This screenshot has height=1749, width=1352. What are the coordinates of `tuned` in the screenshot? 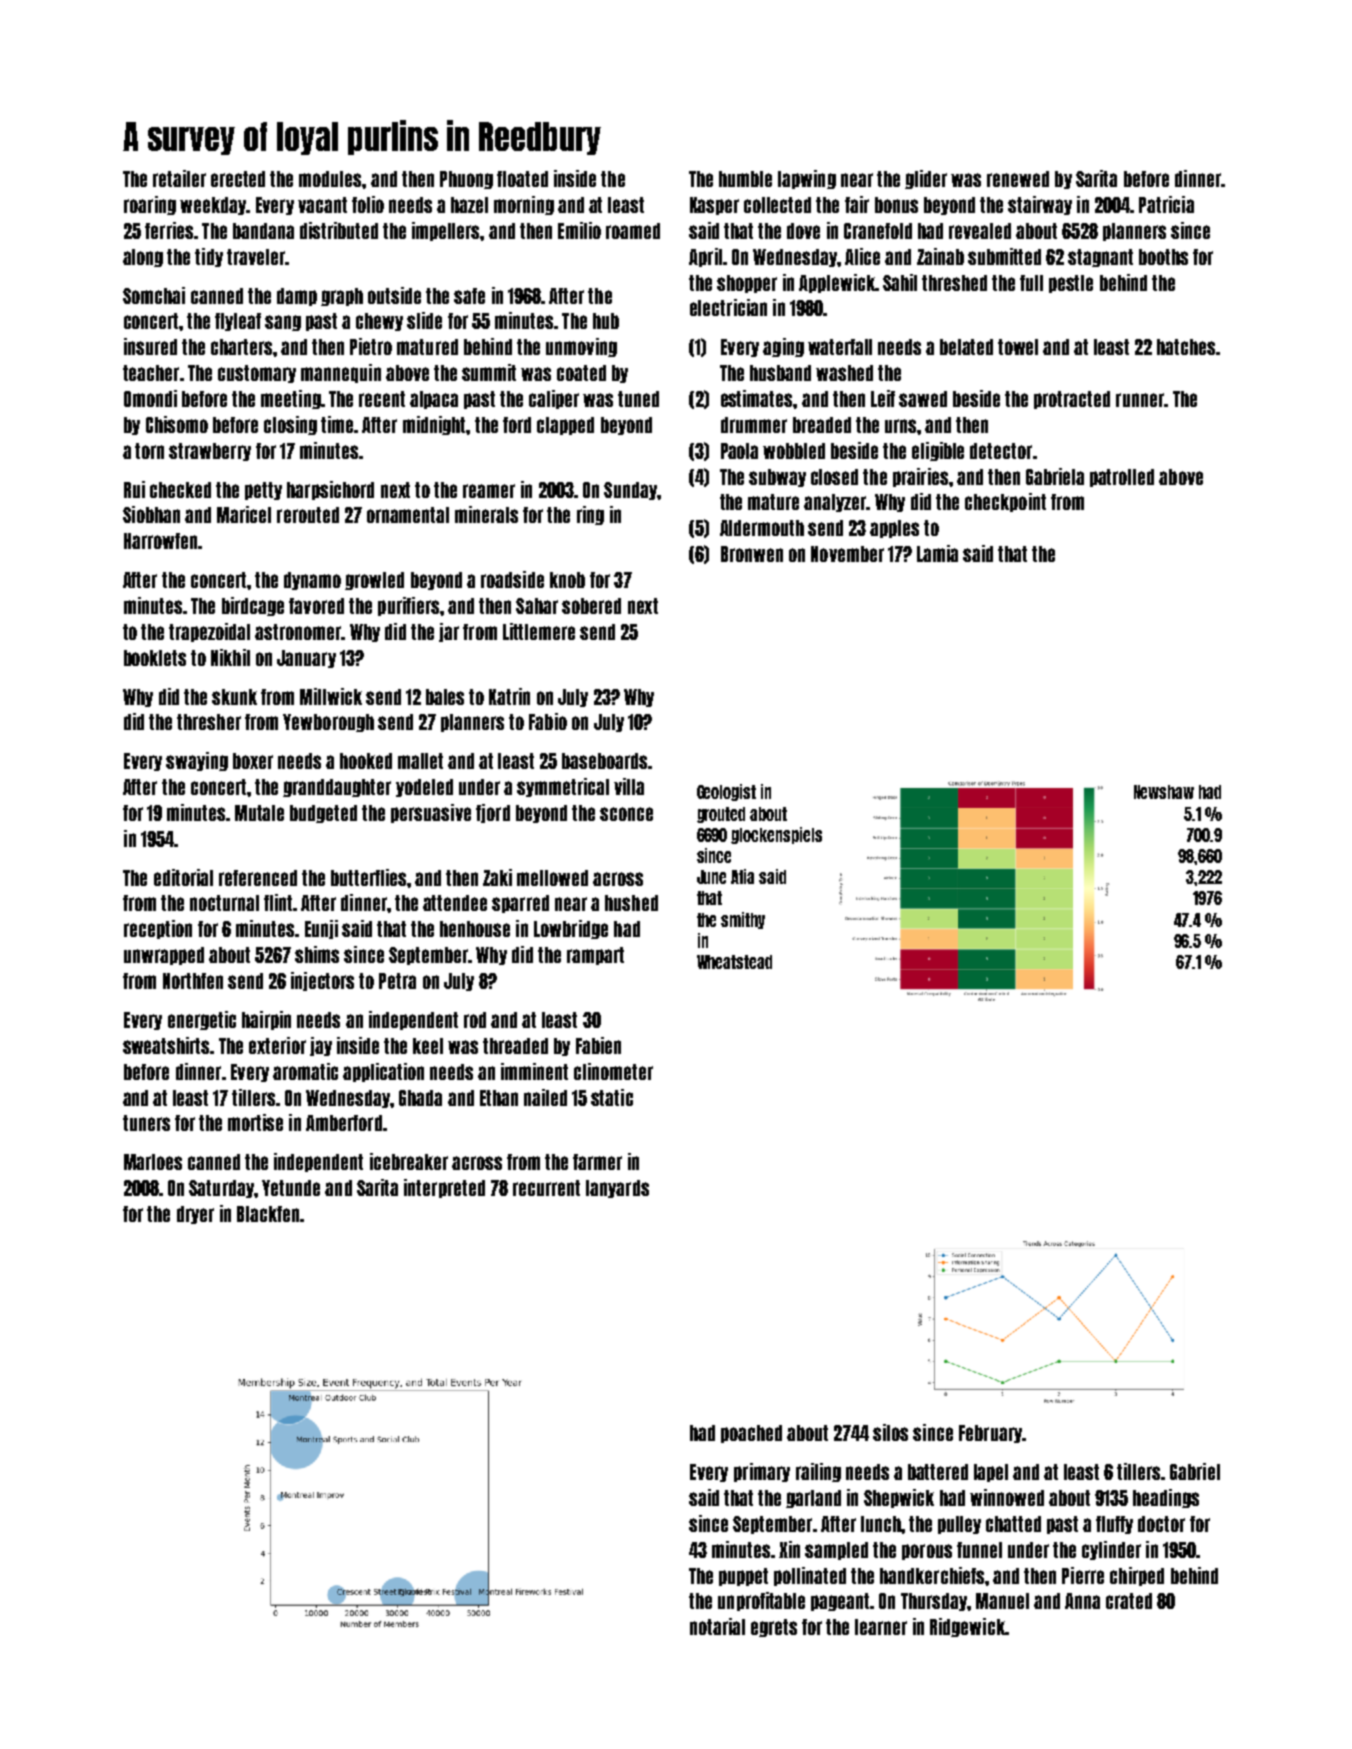 It's located at (638, 399).
